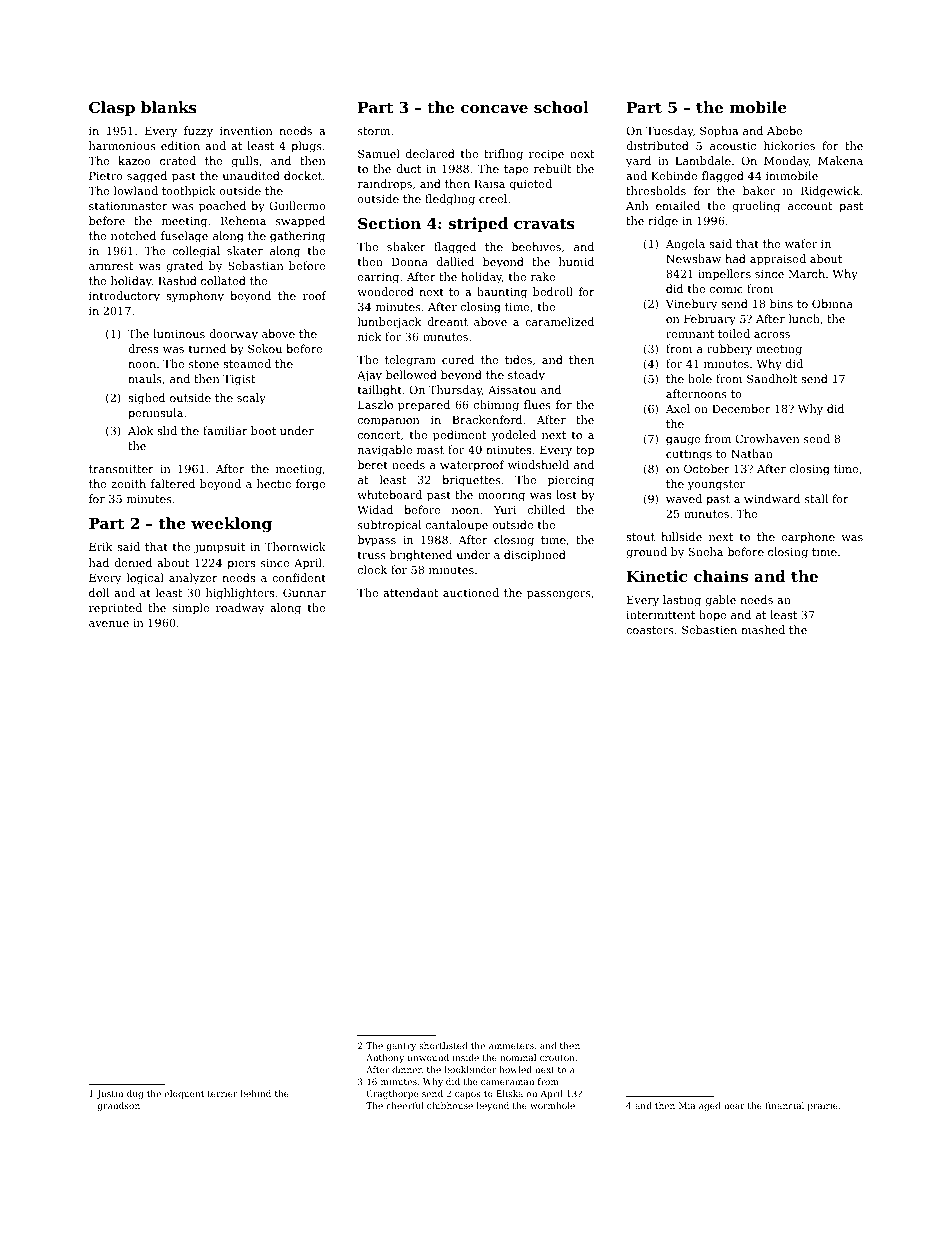 The width and height of the image is (952, 1233). Describe the element at coordinates (784, 1105) in the image. I see `financial` at that location.
